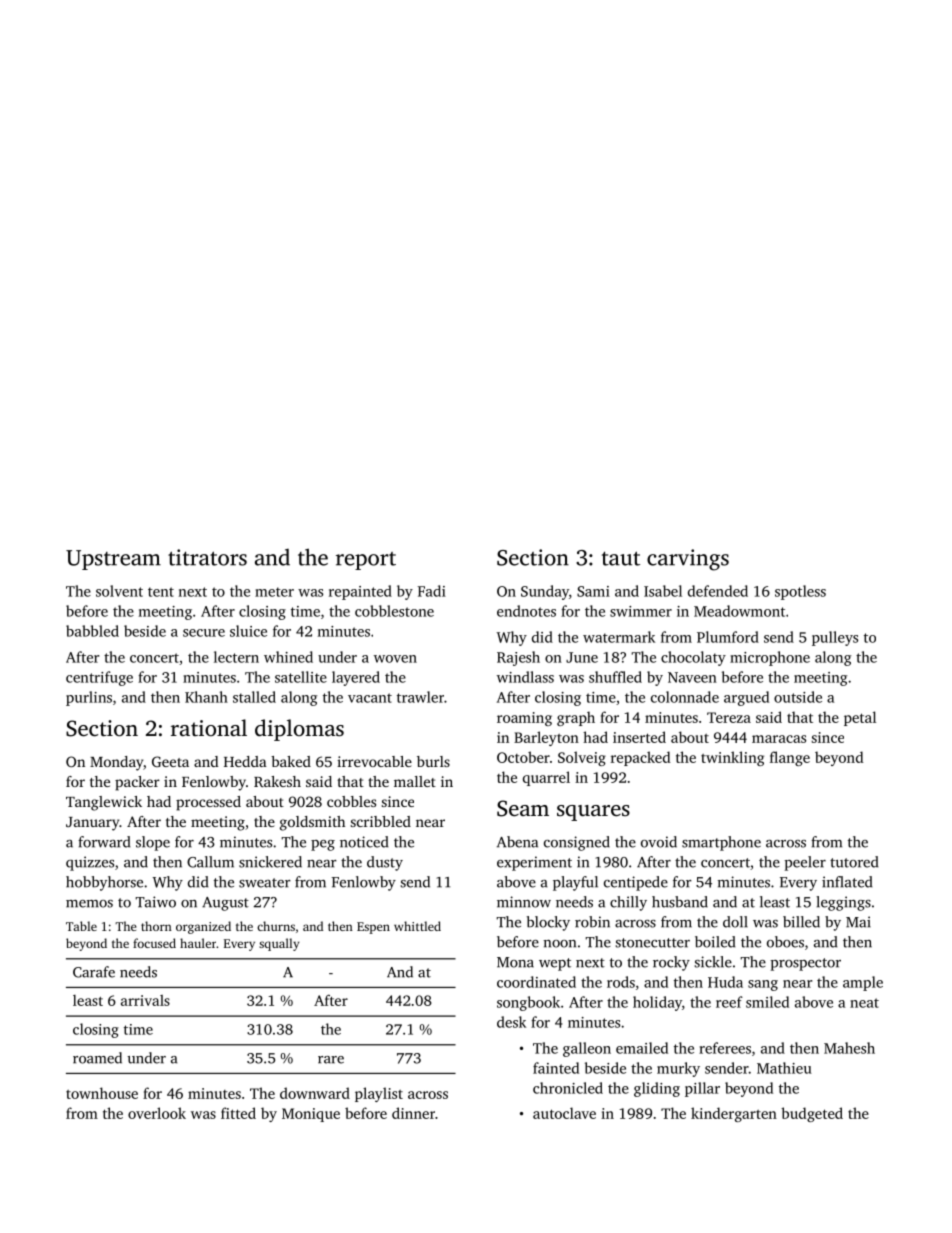 This document has width=952, height=1233. What do you see at coordinates (89, 698) in the document?
I see `purlins` at bounding box center [89, 698].
